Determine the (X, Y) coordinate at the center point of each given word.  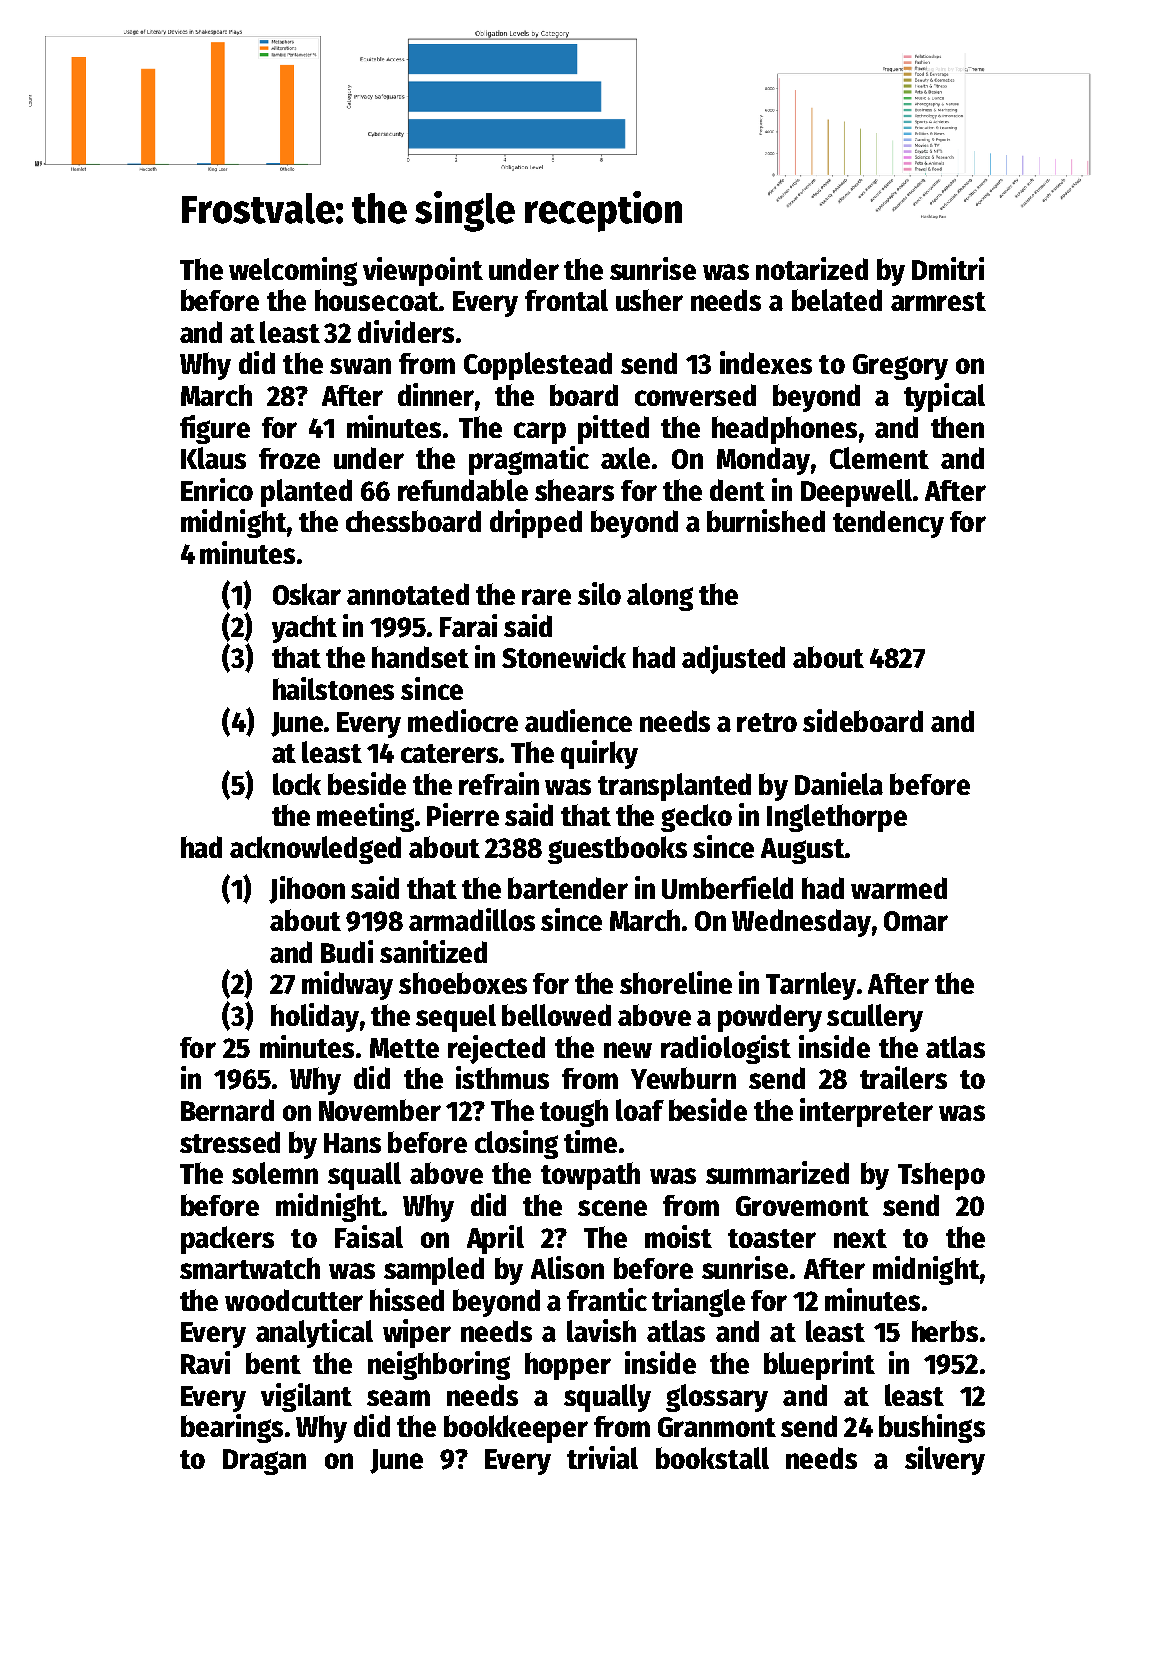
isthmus (502, 1077)
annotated (408, 594)
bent (273, 1363)
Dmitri (948, 268)
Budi (347, 951)
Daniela (839, 783)
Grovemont (802, 1206)
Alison (567, 1267)
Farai (468, 625)
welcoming (293, 271)
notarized (812, 268)
